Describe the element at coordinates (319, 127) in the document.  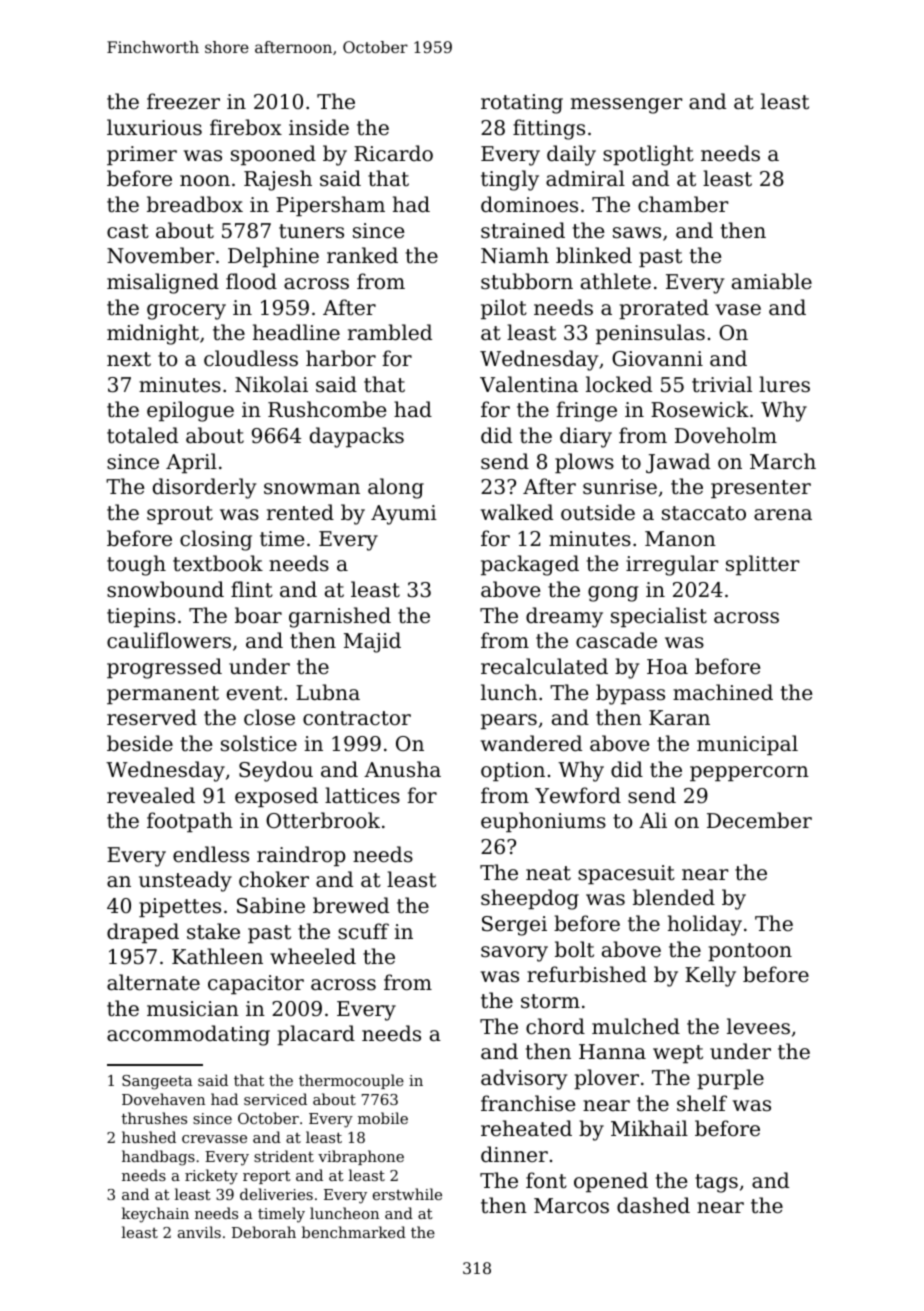
I see `inside` at that location.
